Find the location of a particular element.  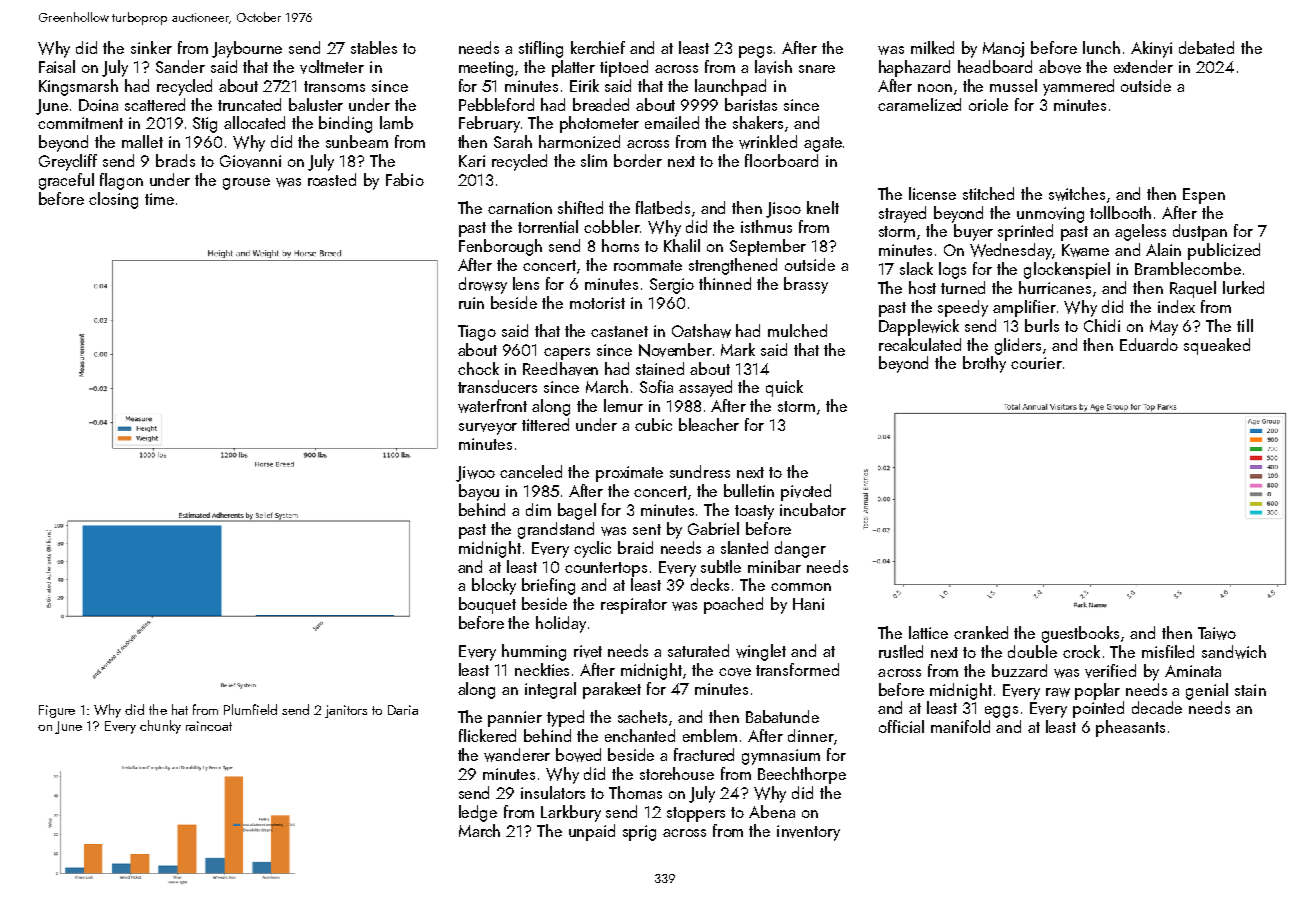

lunch is located at coordinates (1101, 47).
